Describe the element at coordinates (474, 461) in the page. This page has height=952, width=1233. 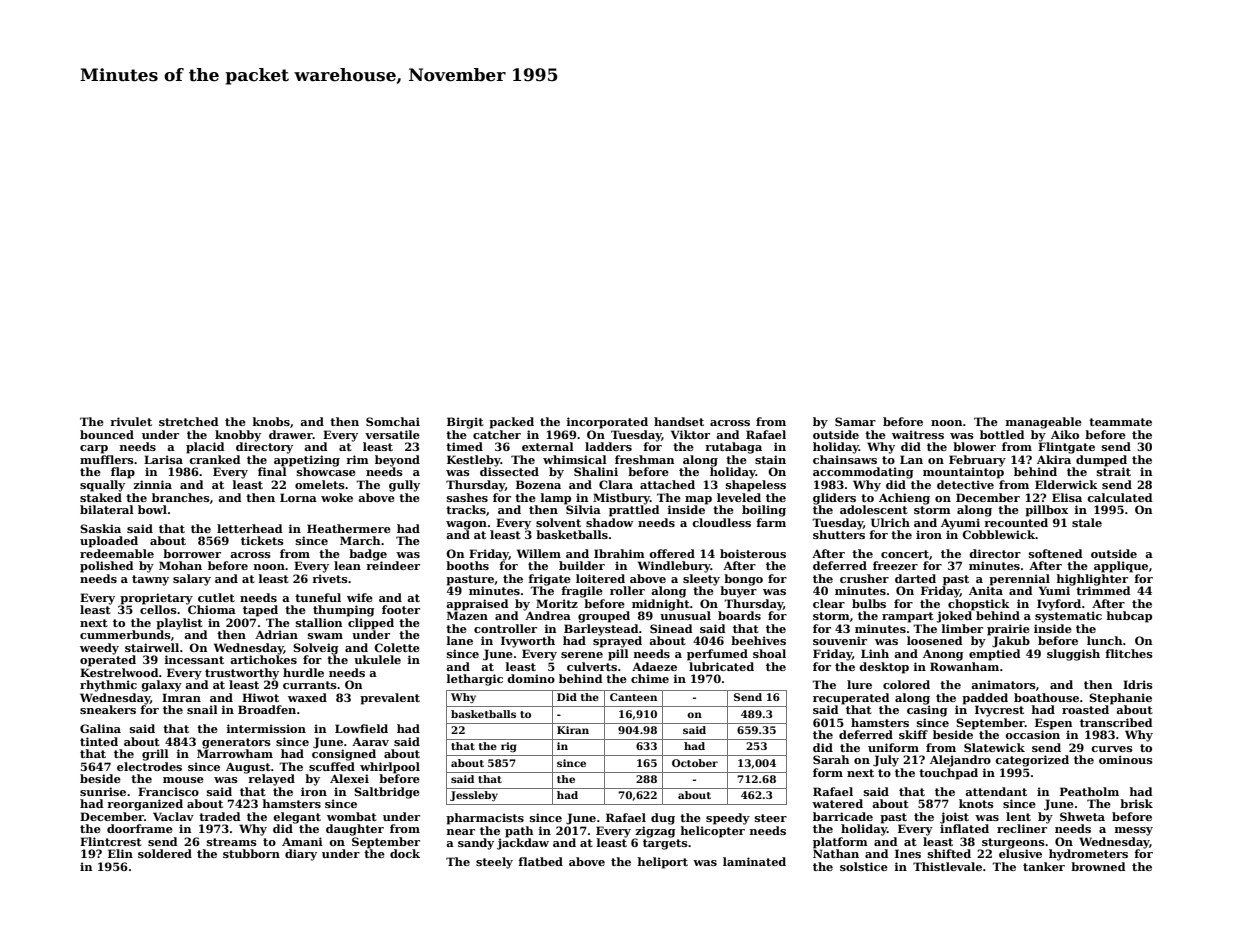
I see `Kestleby` at that location.
